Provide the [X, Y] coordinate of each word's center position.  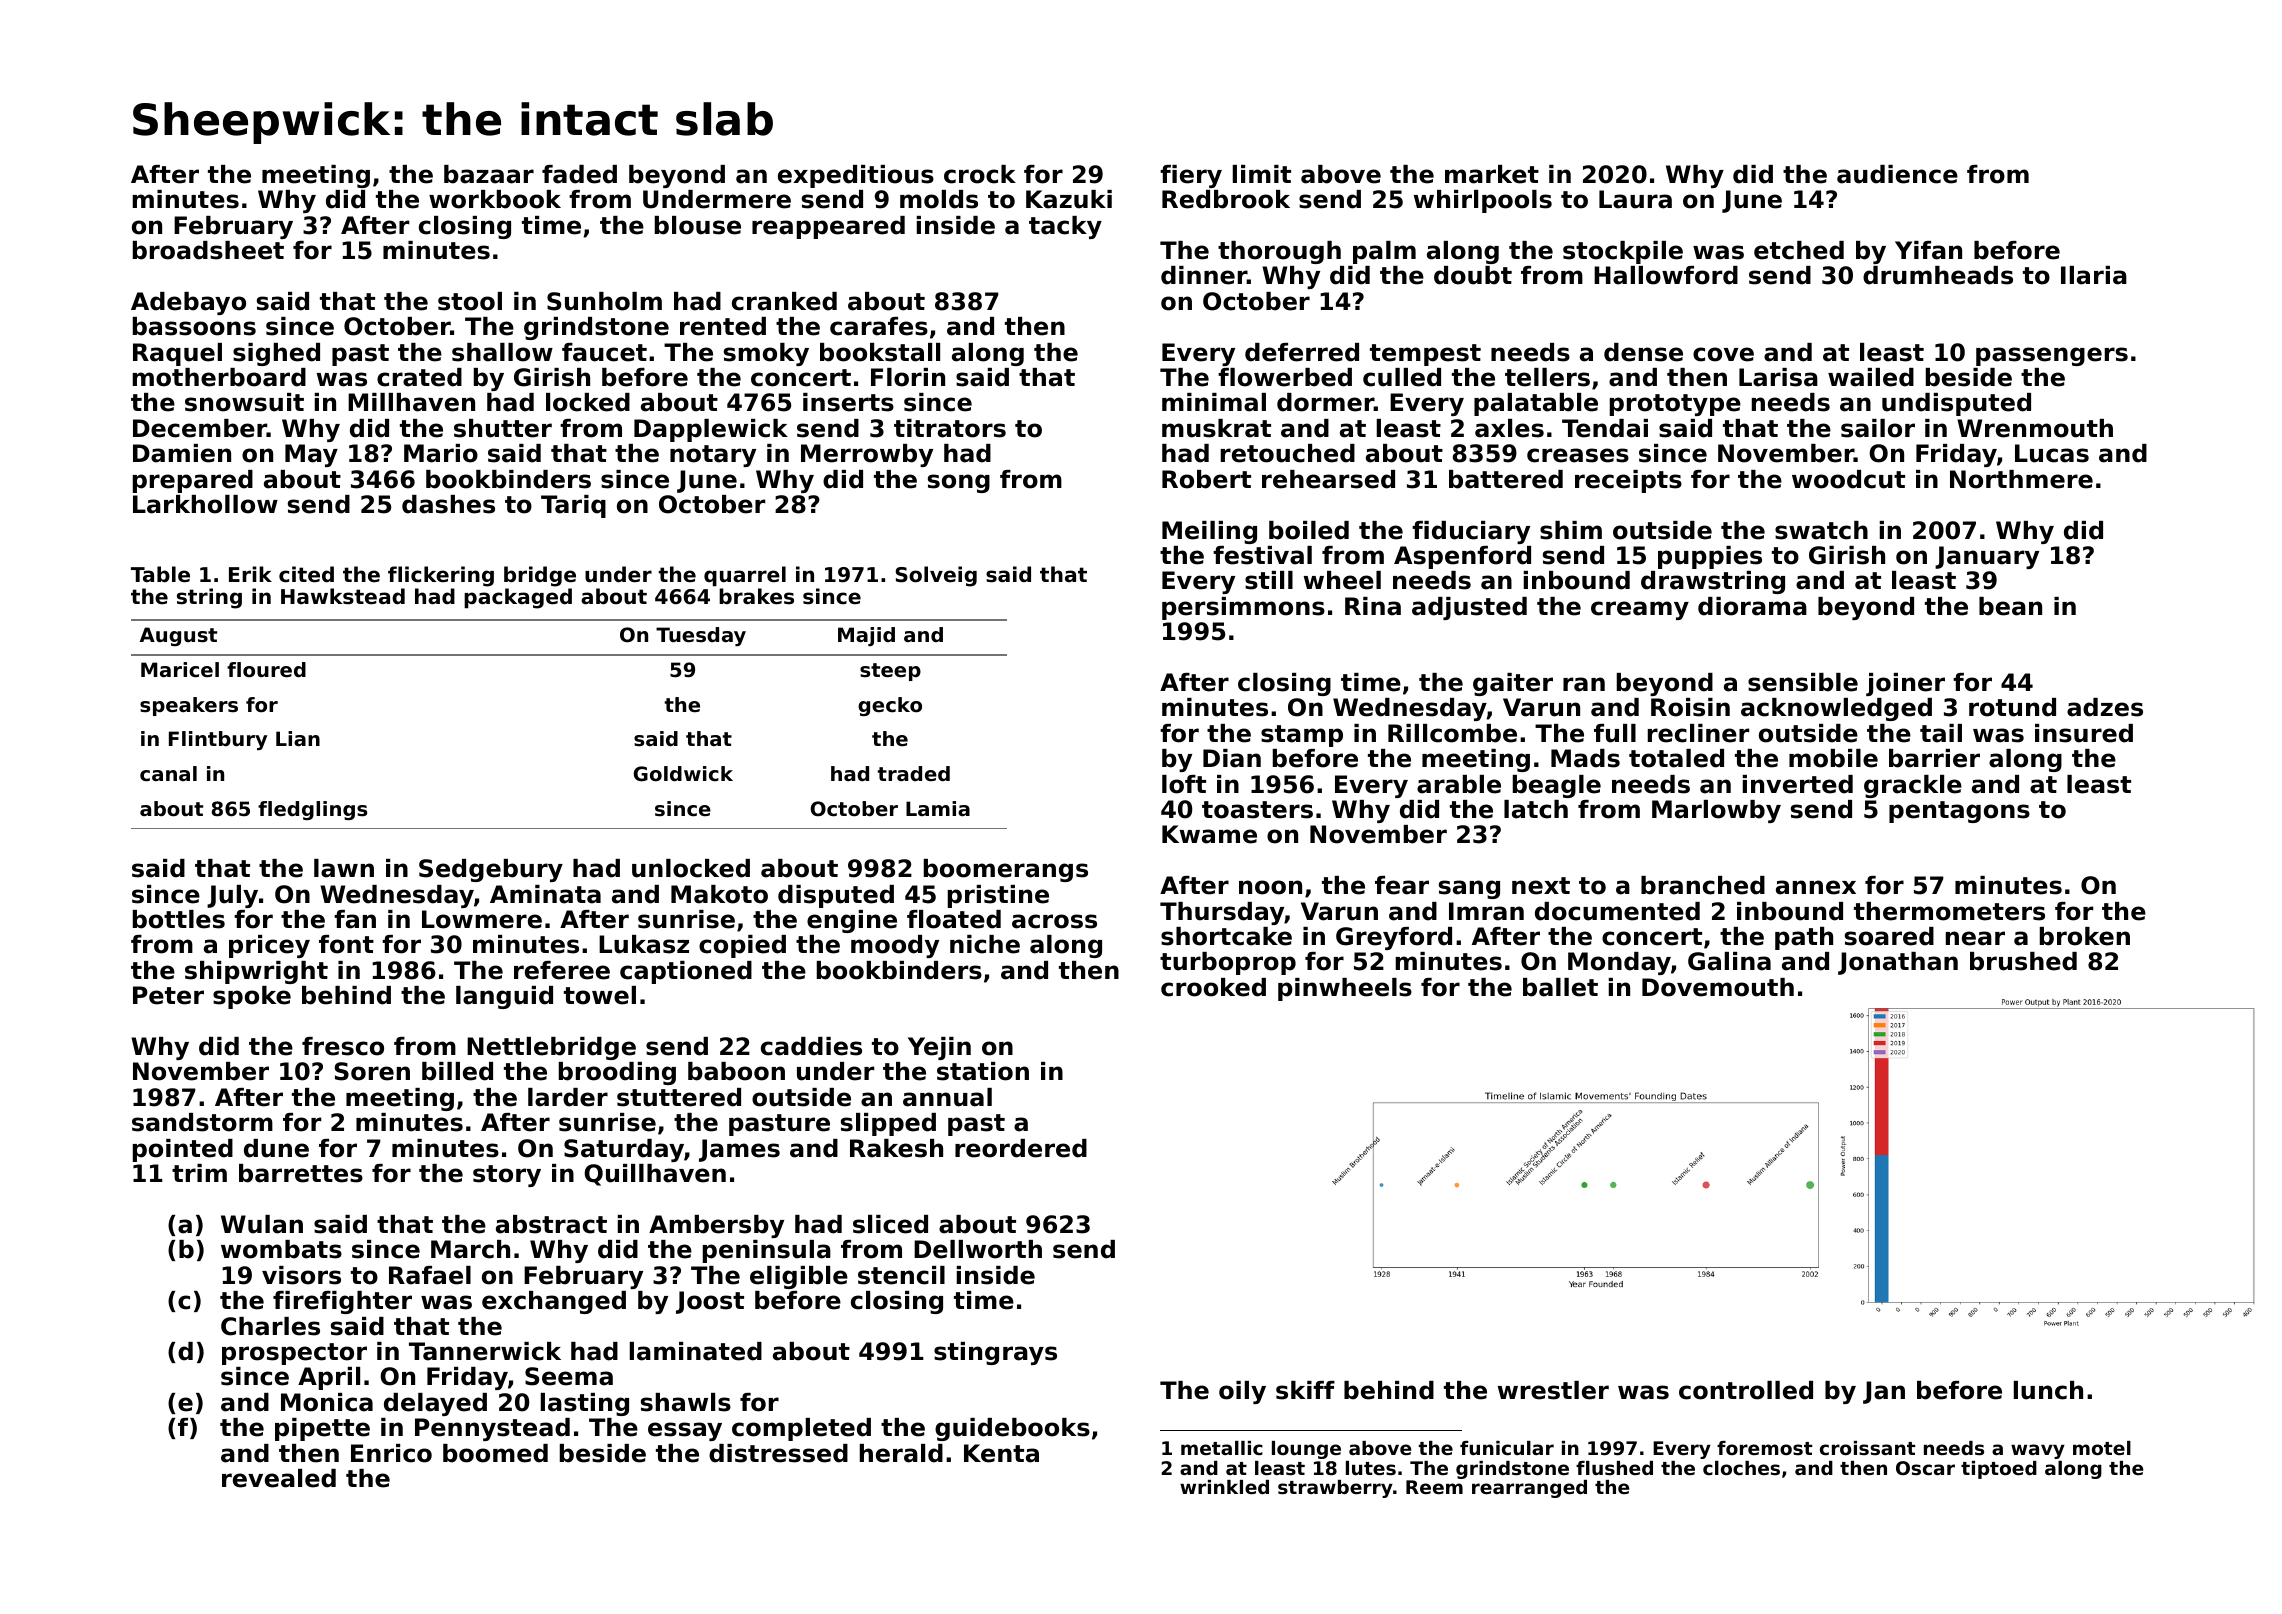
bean [2010, 606]
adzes [2105, 707]
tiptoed [1999, 1470]
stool [470, 301]
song [959, 483]
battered [1506, 479]
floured [266, 670]
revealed [279, 1478]
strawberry [1335, 1489]
